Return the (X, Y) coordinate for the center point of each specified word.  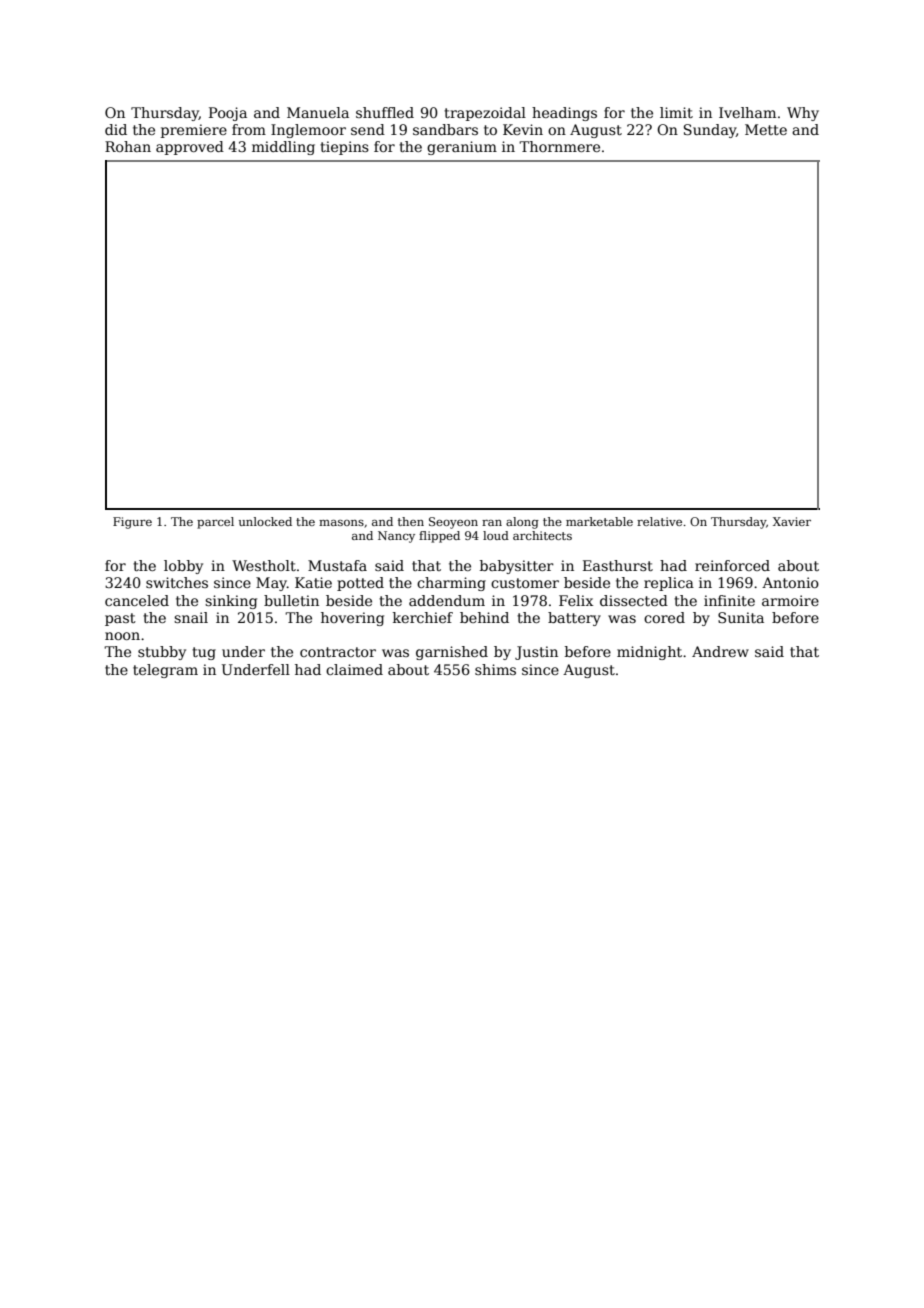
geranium (462, 148)
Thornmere (559, 146)
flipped (439, 537)
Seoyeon (453, 523)
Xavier (792, 521)
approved (190, 148)
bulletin (291, 600)
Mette (766, 129)
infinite (729, 600)
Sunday (710, 131)
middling (283, 148)
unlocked (265, 521)
